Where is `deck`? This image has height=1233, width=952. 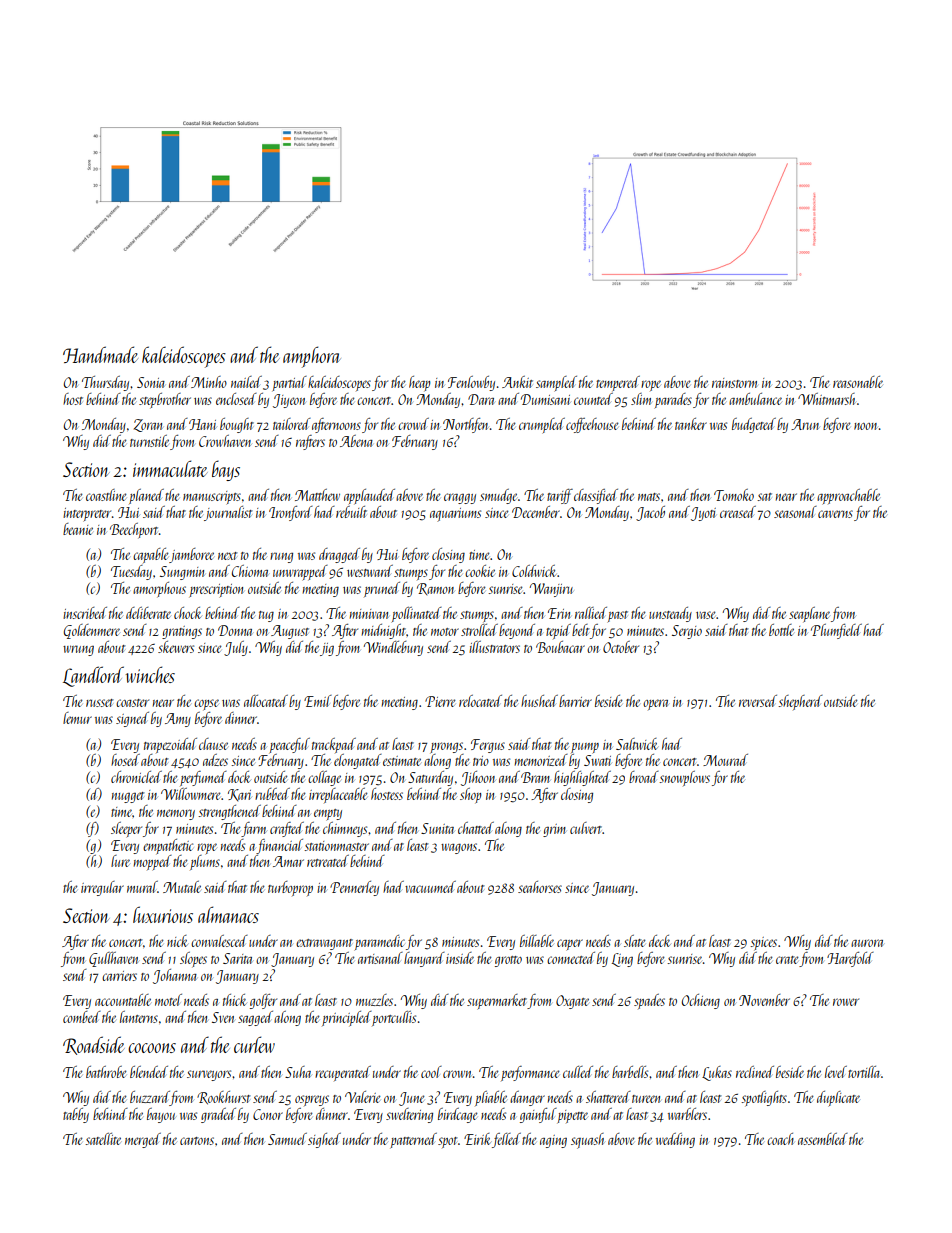 deck is located at coordinates (660, 941).
